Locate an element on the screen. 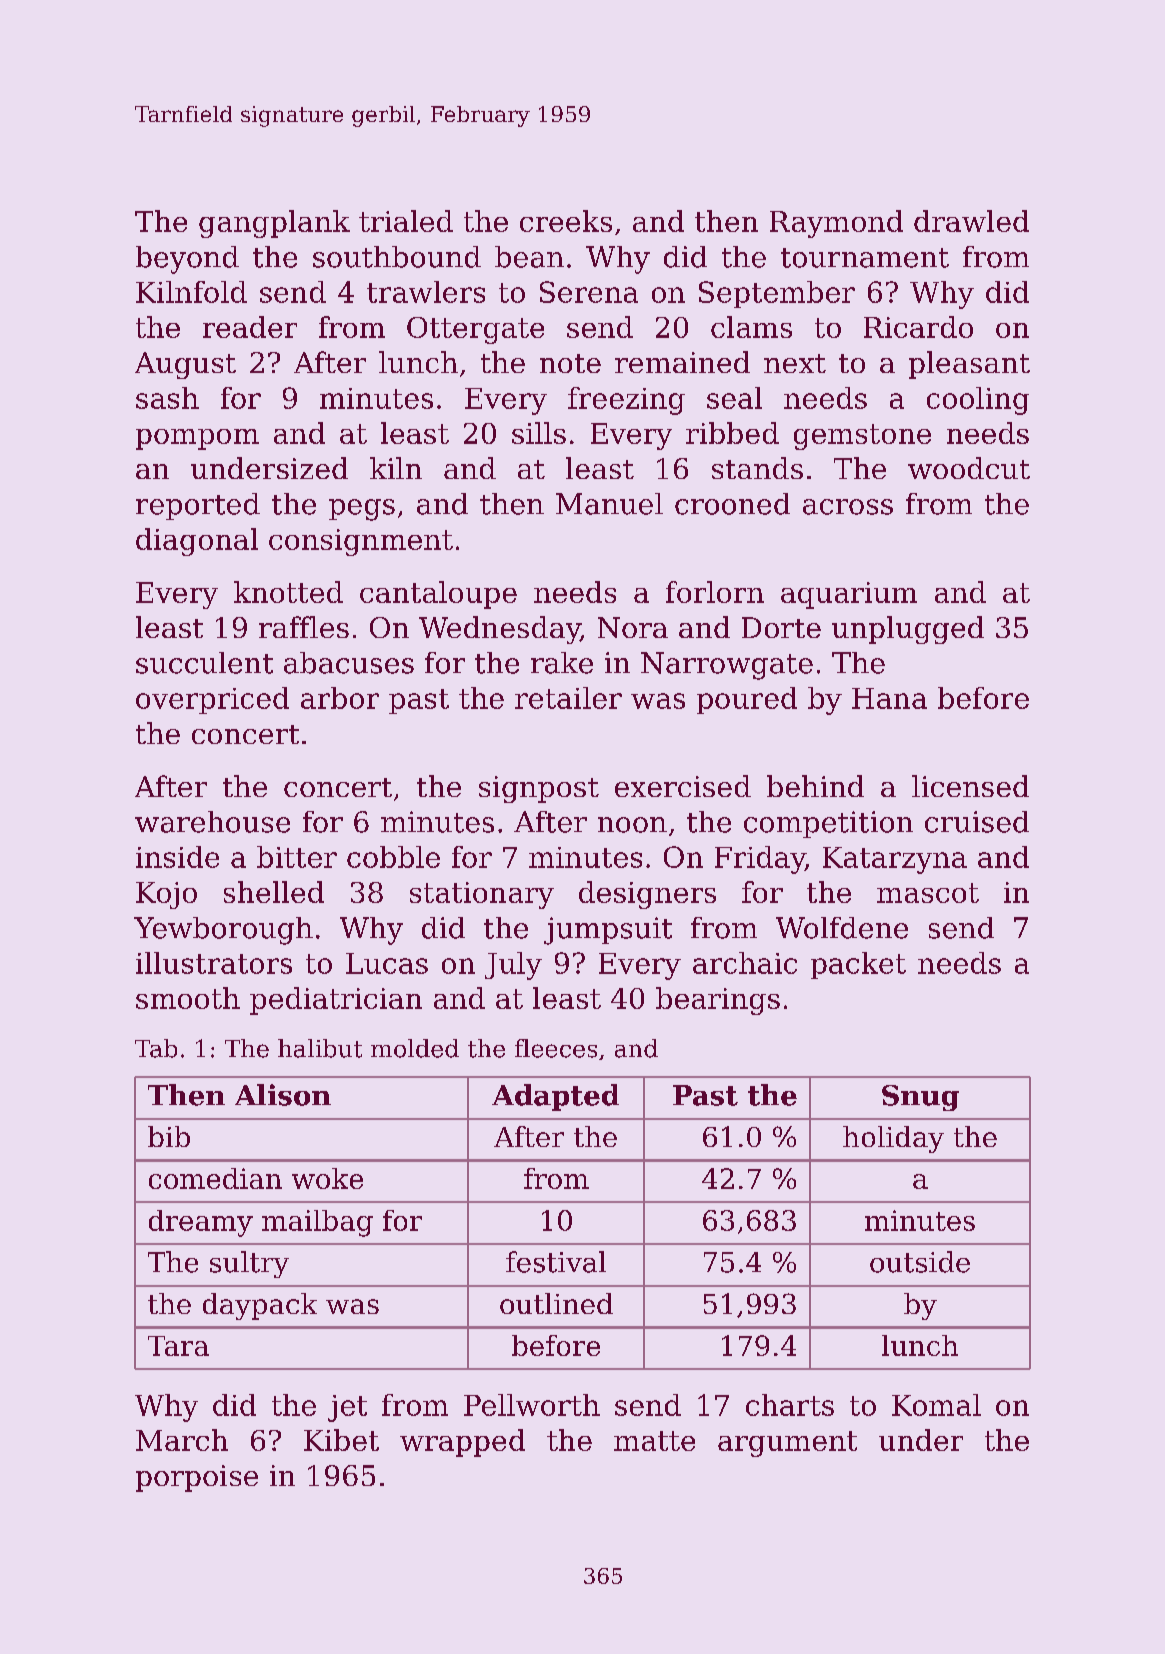  Adapted is located at coordinates (555, 1097).
